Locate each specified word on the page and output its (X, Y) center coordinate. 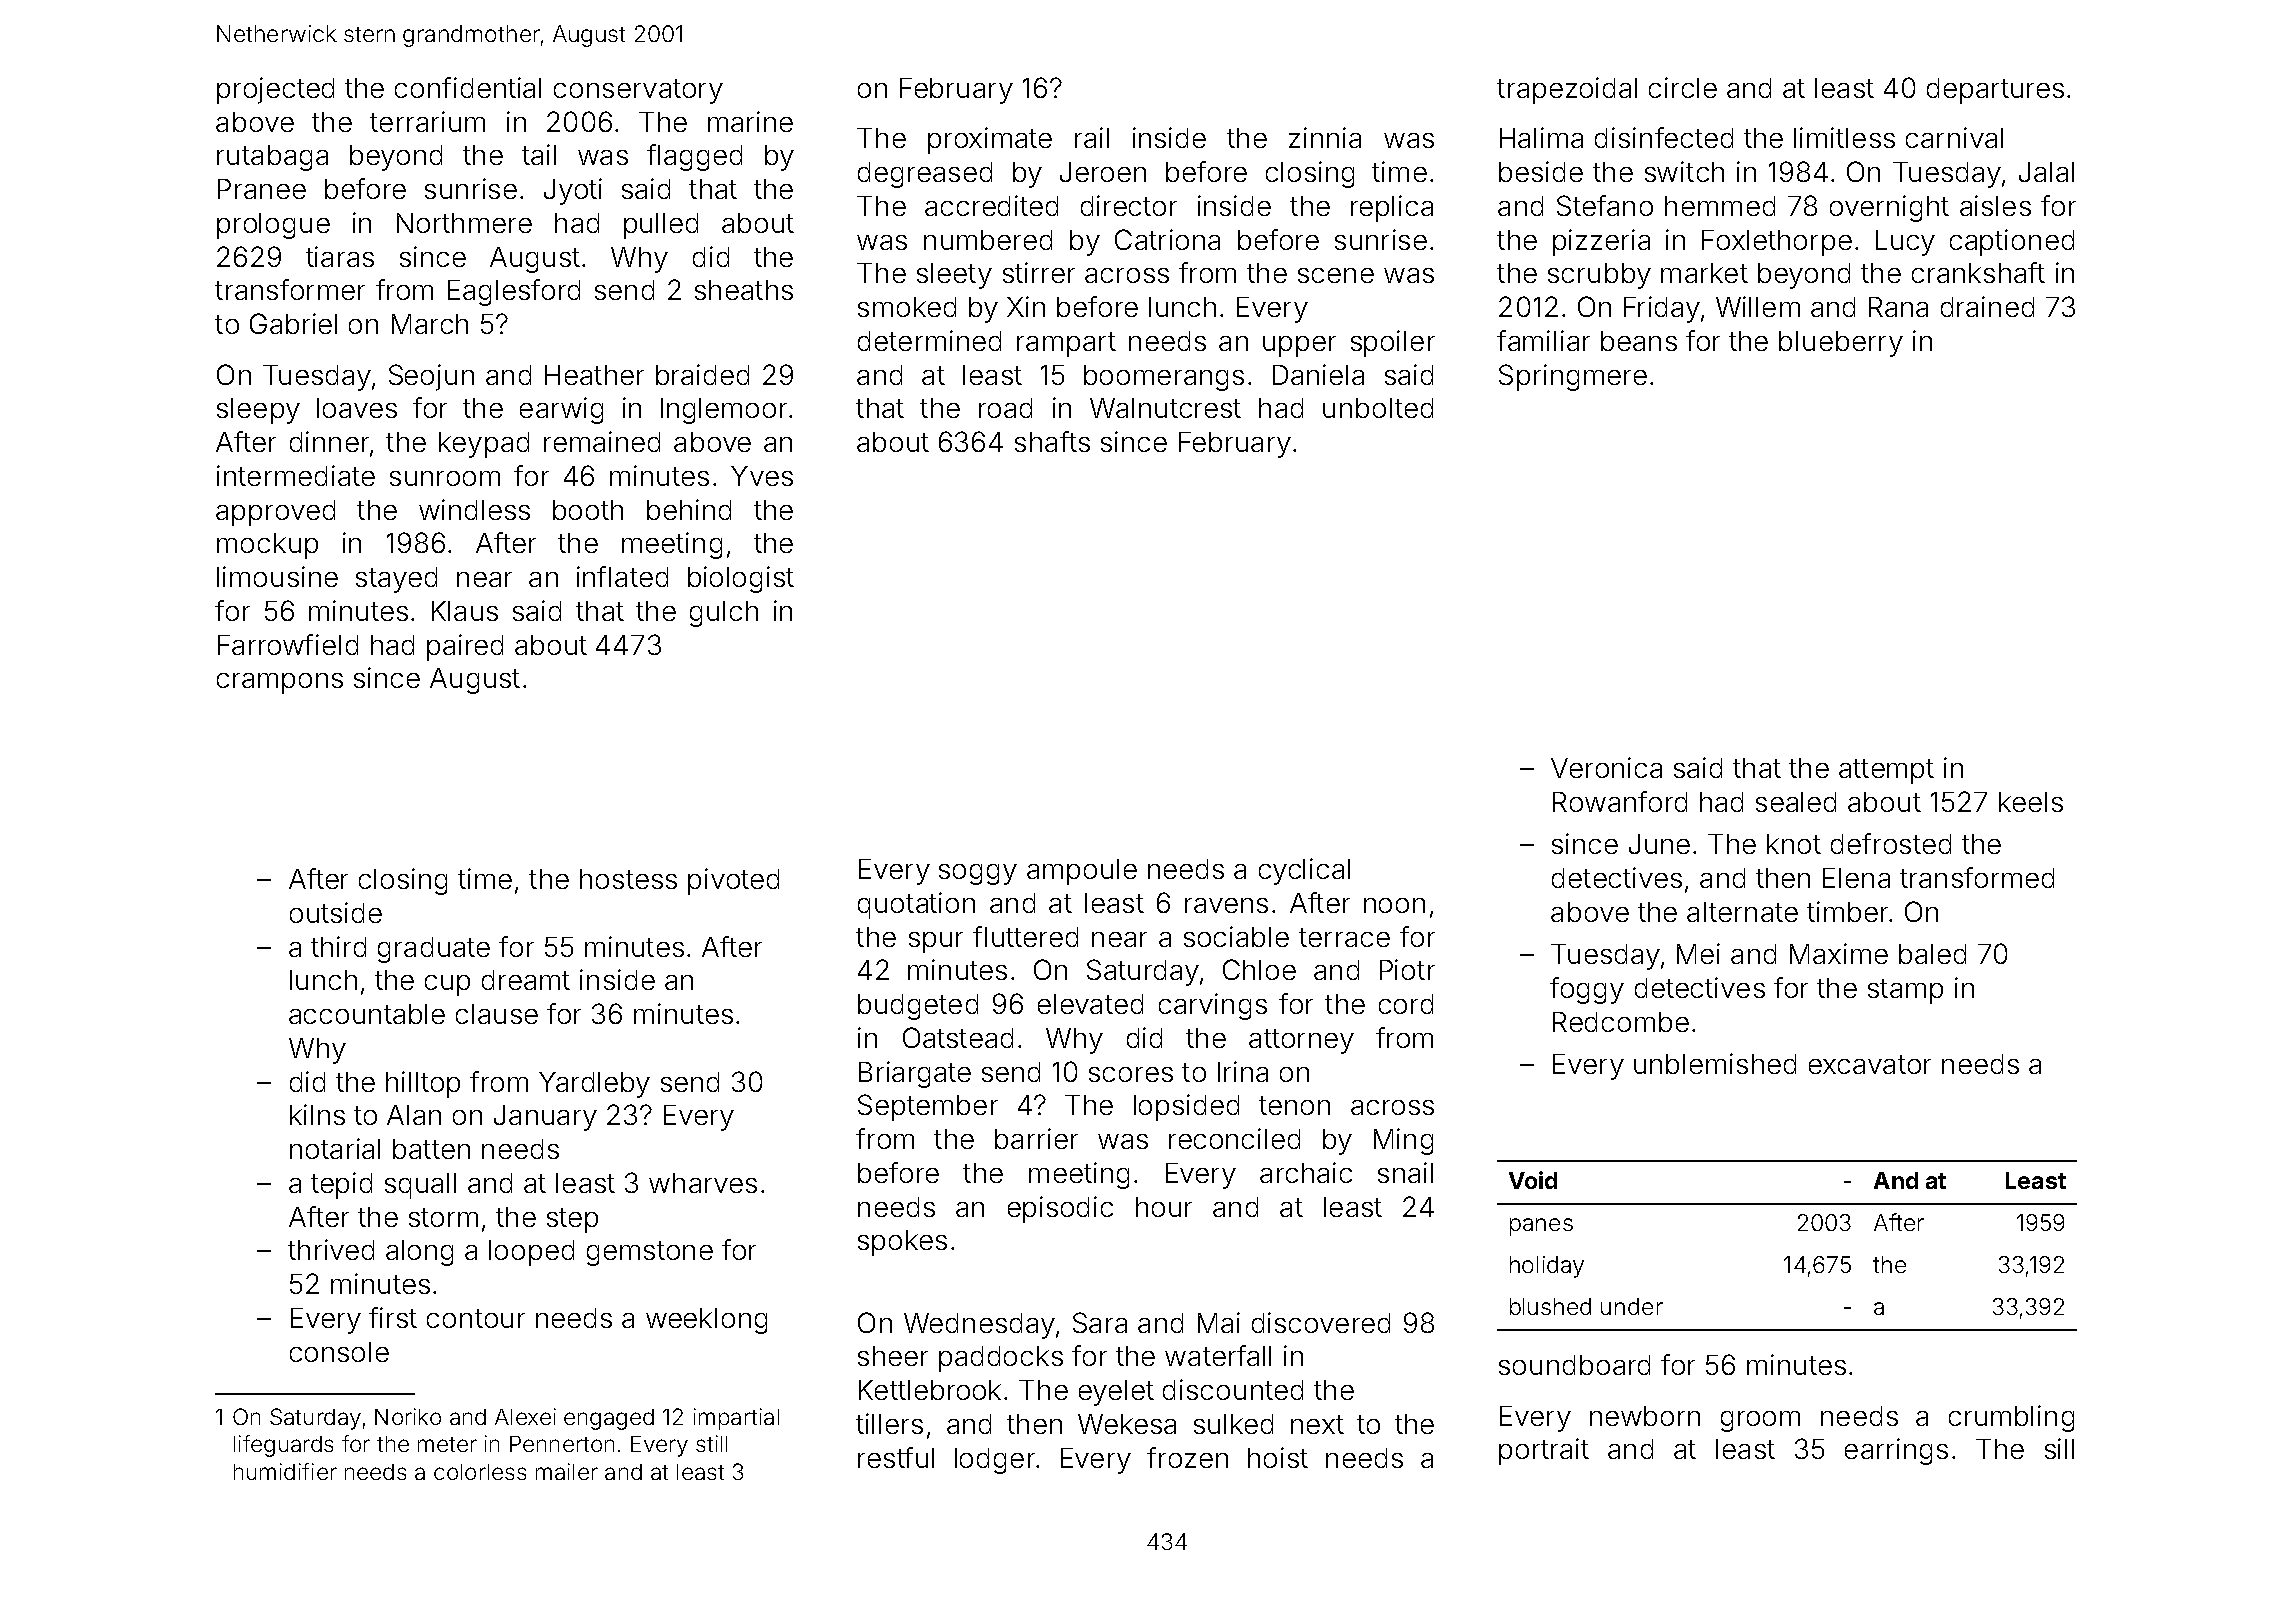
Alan (414, 1115)
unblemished (1715, 1063)
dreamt (526, 980)
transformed (1977, 877)
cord (1406, 1004)
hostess (628, 879)
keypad (484, 445)
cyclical (1304, 871)
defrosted (1891, 843)
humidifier (285, 1471)
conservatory (638, 91)
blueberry (1841, 344)
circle (1683, 87)
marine (750, 121)
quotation (916, 905)
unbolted (1378, 408)
